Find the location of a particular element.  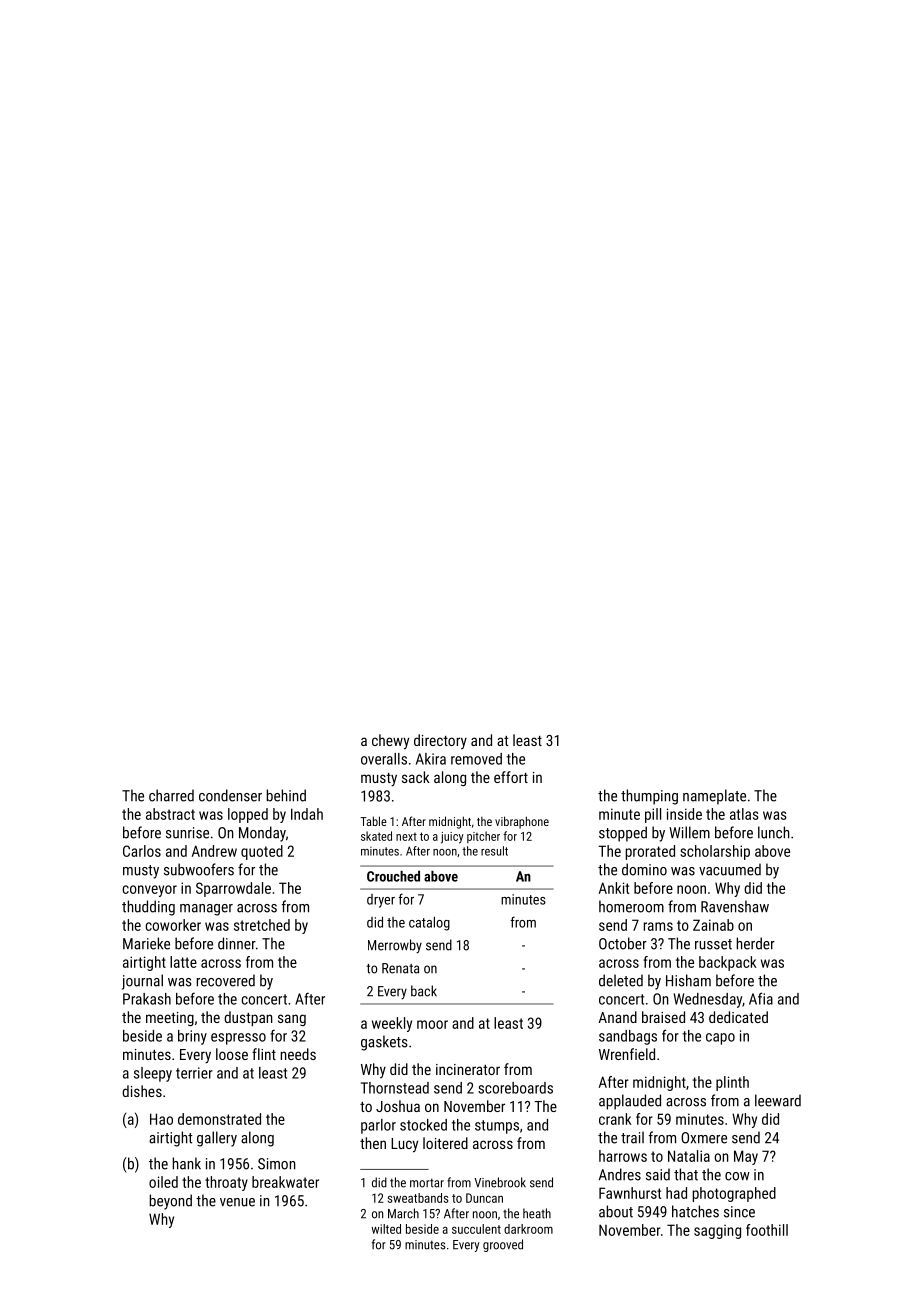

needs is located at coordinates (298, 1054).
